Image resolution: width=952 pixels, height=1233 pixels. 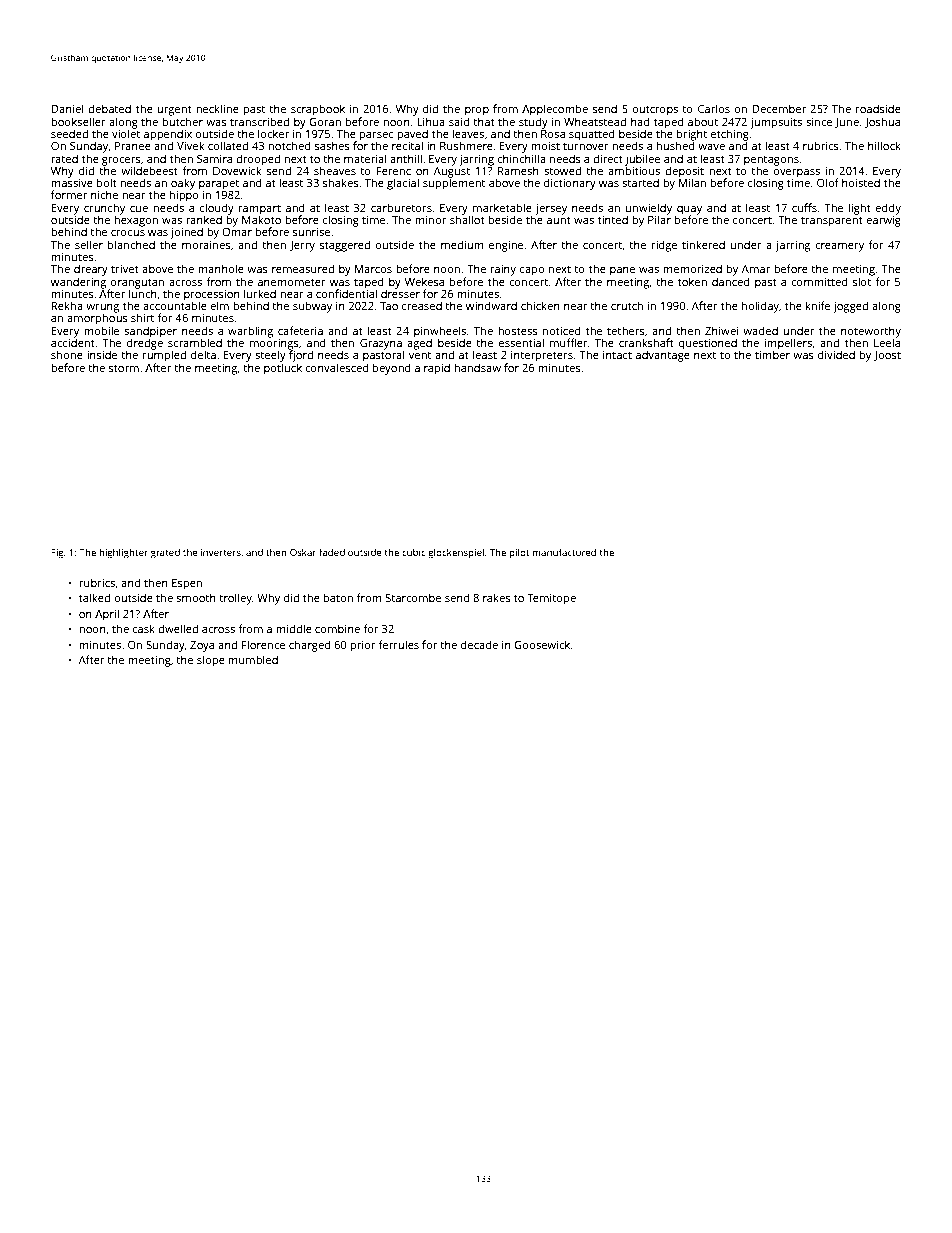 What do you see at coordinates (887, 356) in the screenshot?
I see `Joost` at bounding box center [887, 356].
